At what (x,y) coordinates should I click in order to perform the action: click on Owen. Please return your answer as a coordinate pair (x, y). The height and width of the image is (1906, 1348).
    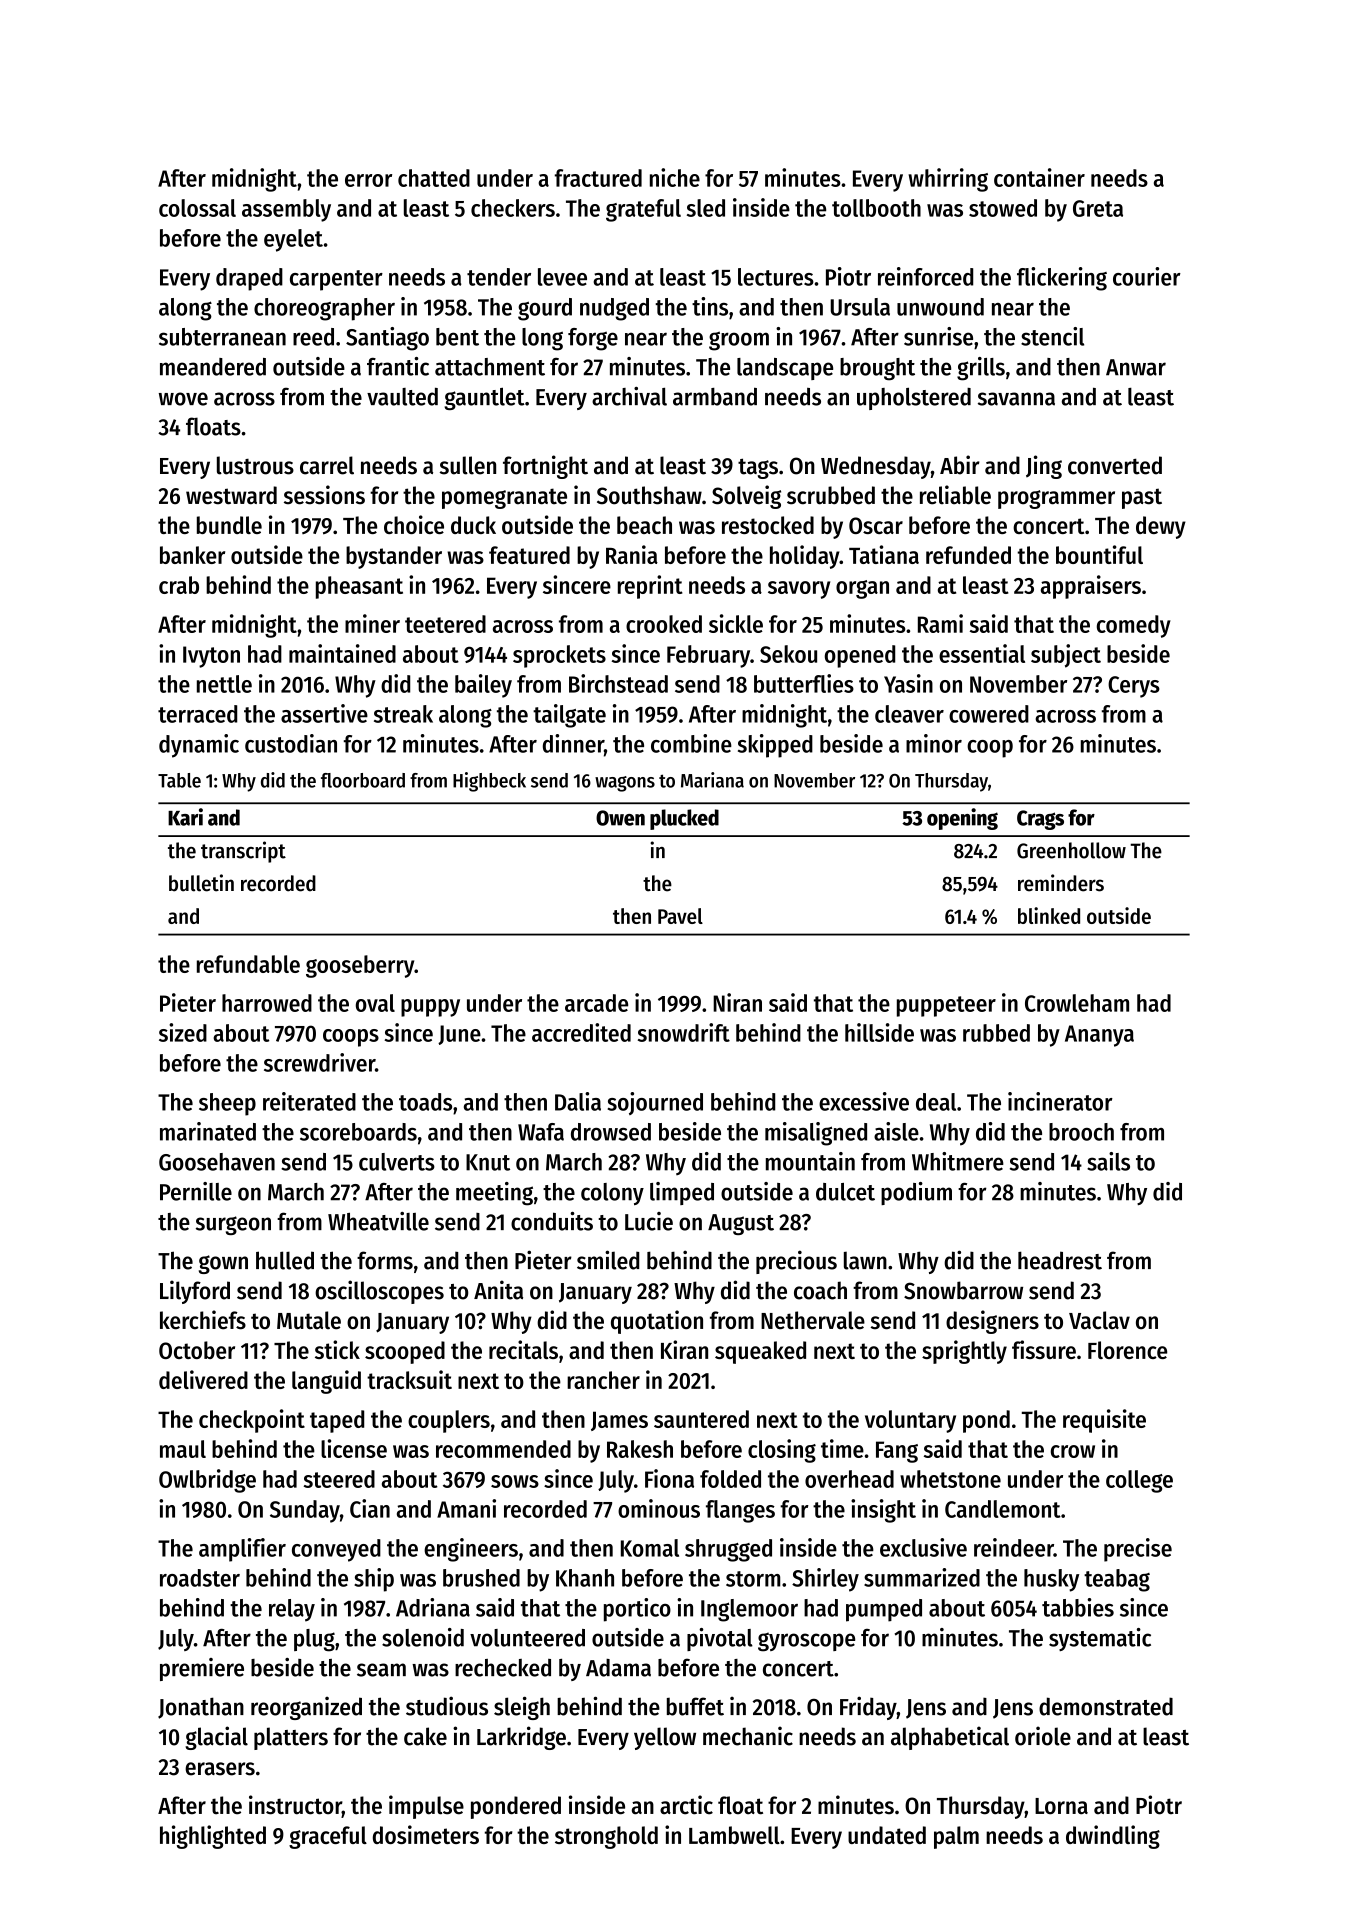
    Looking at the image, I should click on (620, 818).
